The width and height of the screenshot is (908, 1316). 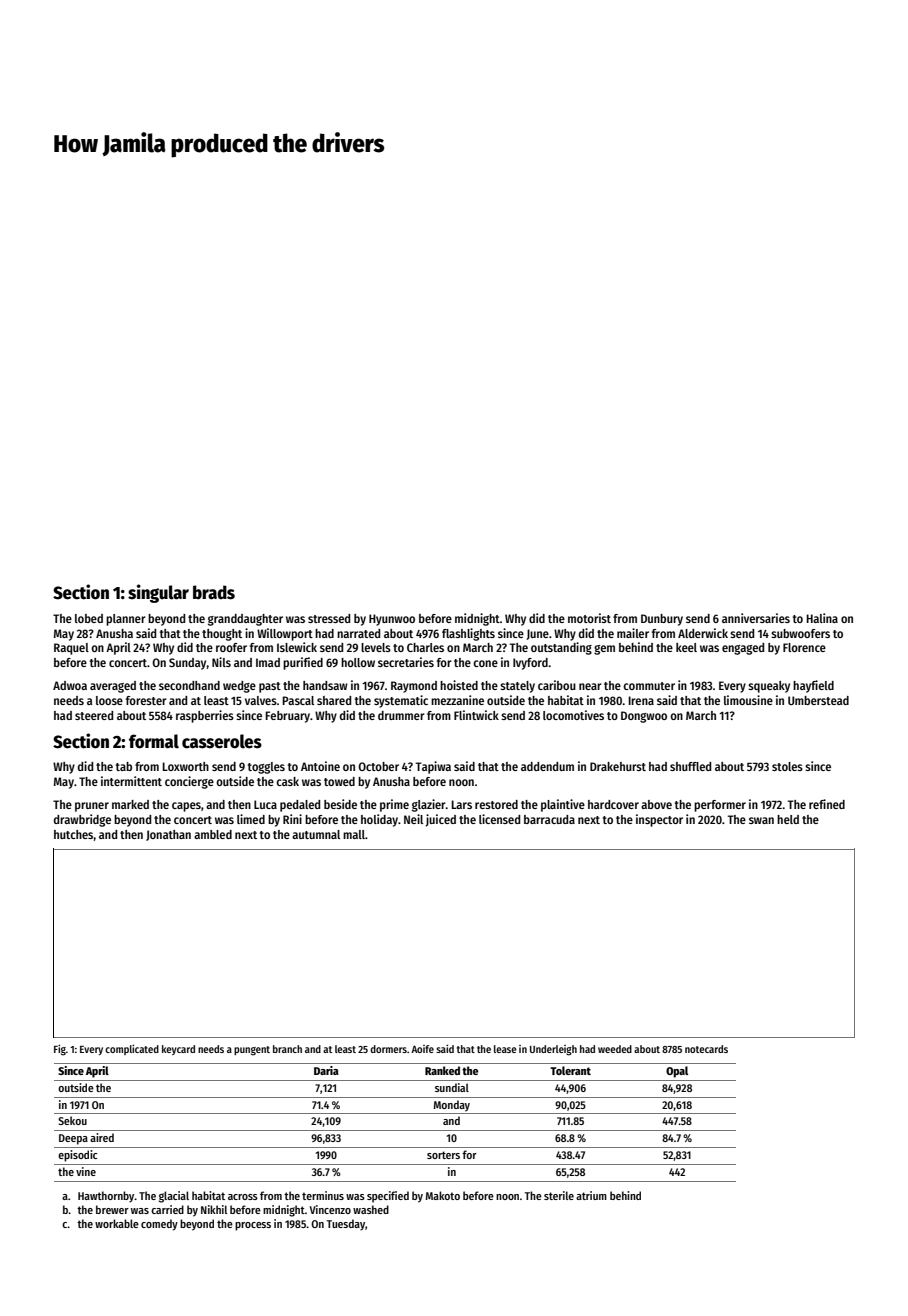 What do you see at coordinates (158, 593) in the screenshot?
I see `singular` at bounding box center [158, 593].
